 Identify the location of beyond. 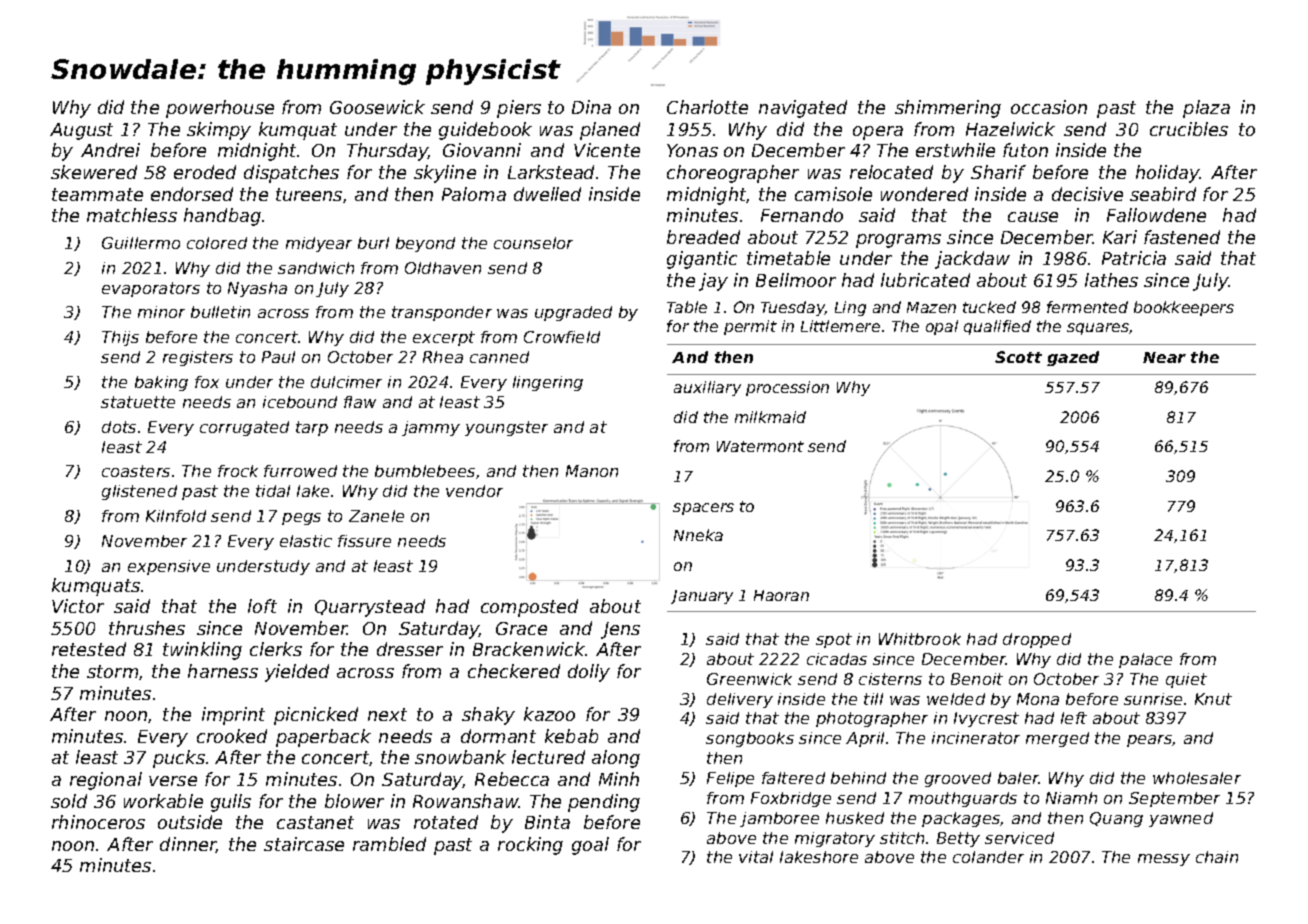
(425, 244).
